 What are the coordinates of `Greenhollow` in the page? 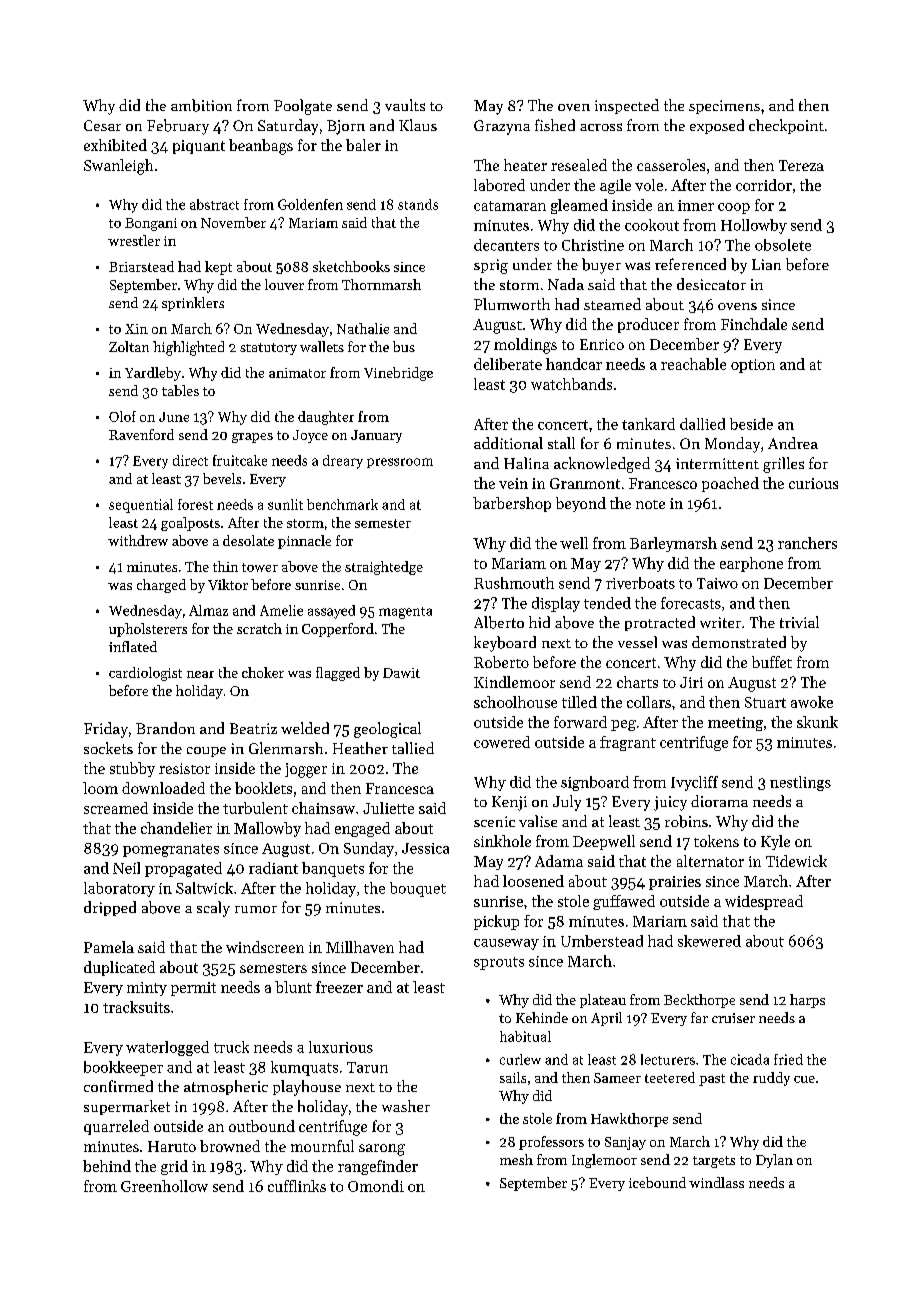 It's located at (164, 1186).
